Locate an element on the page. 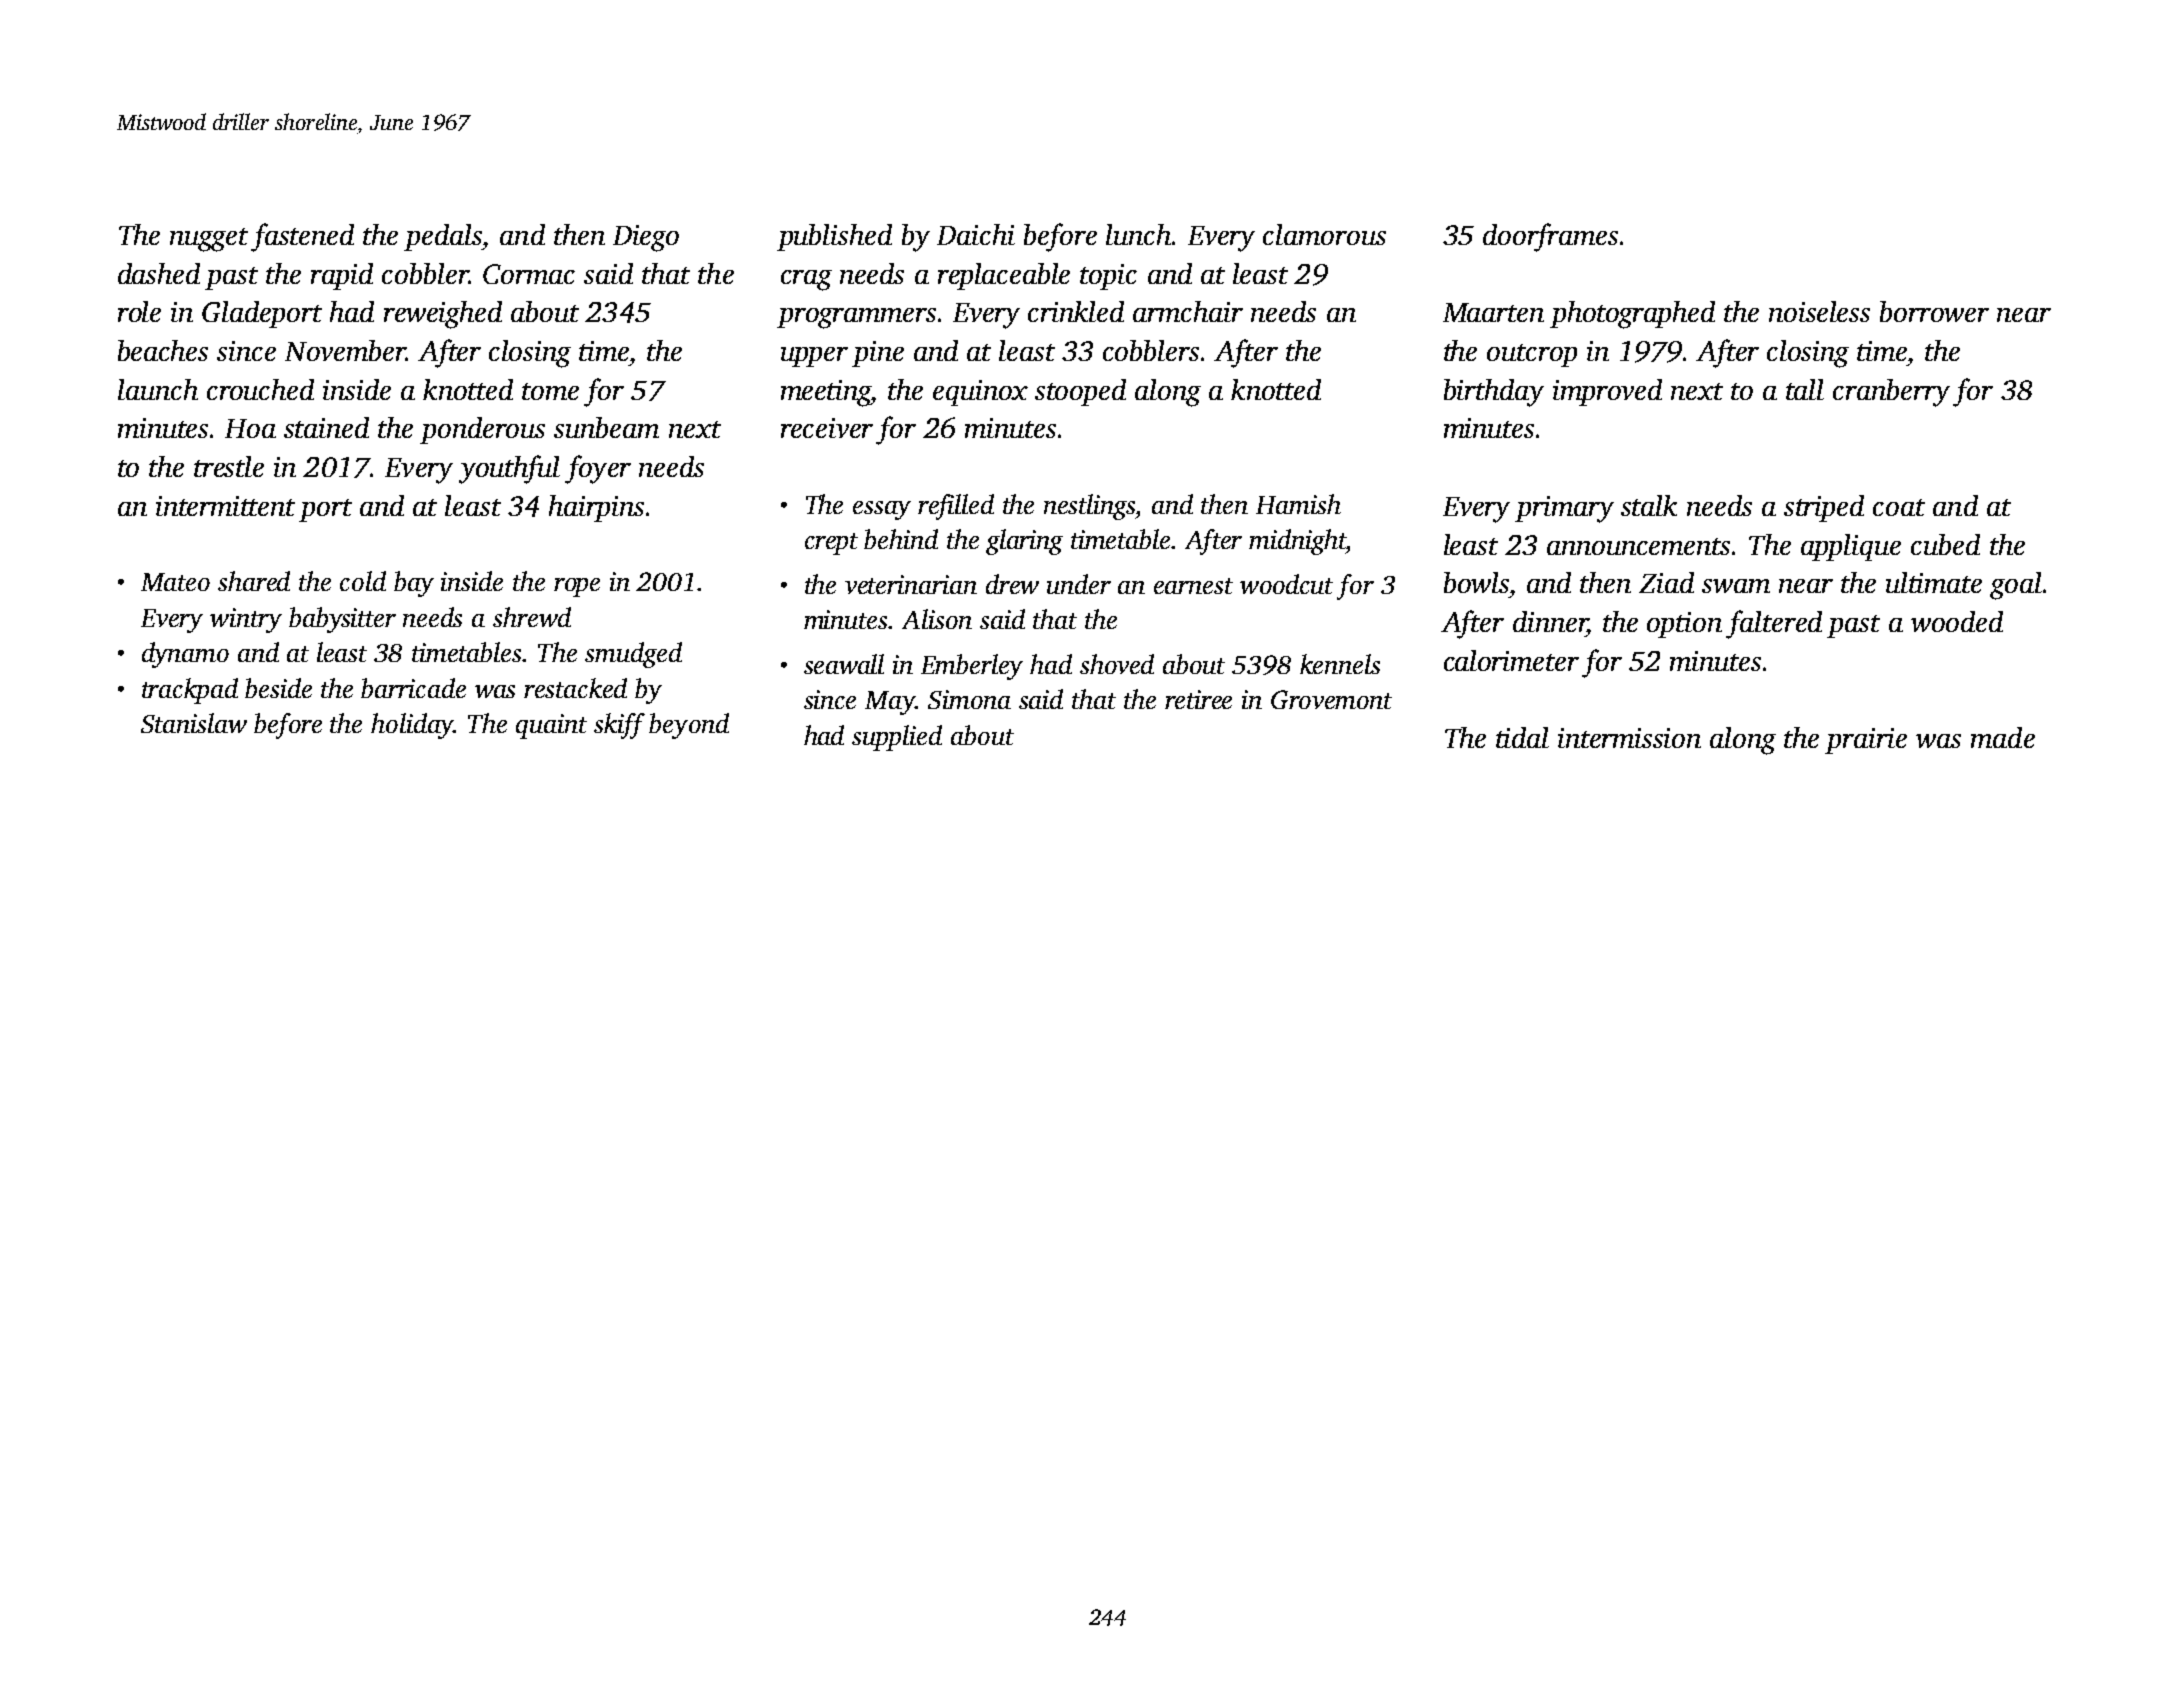  shrewd is located at coordinates (532, 617).
